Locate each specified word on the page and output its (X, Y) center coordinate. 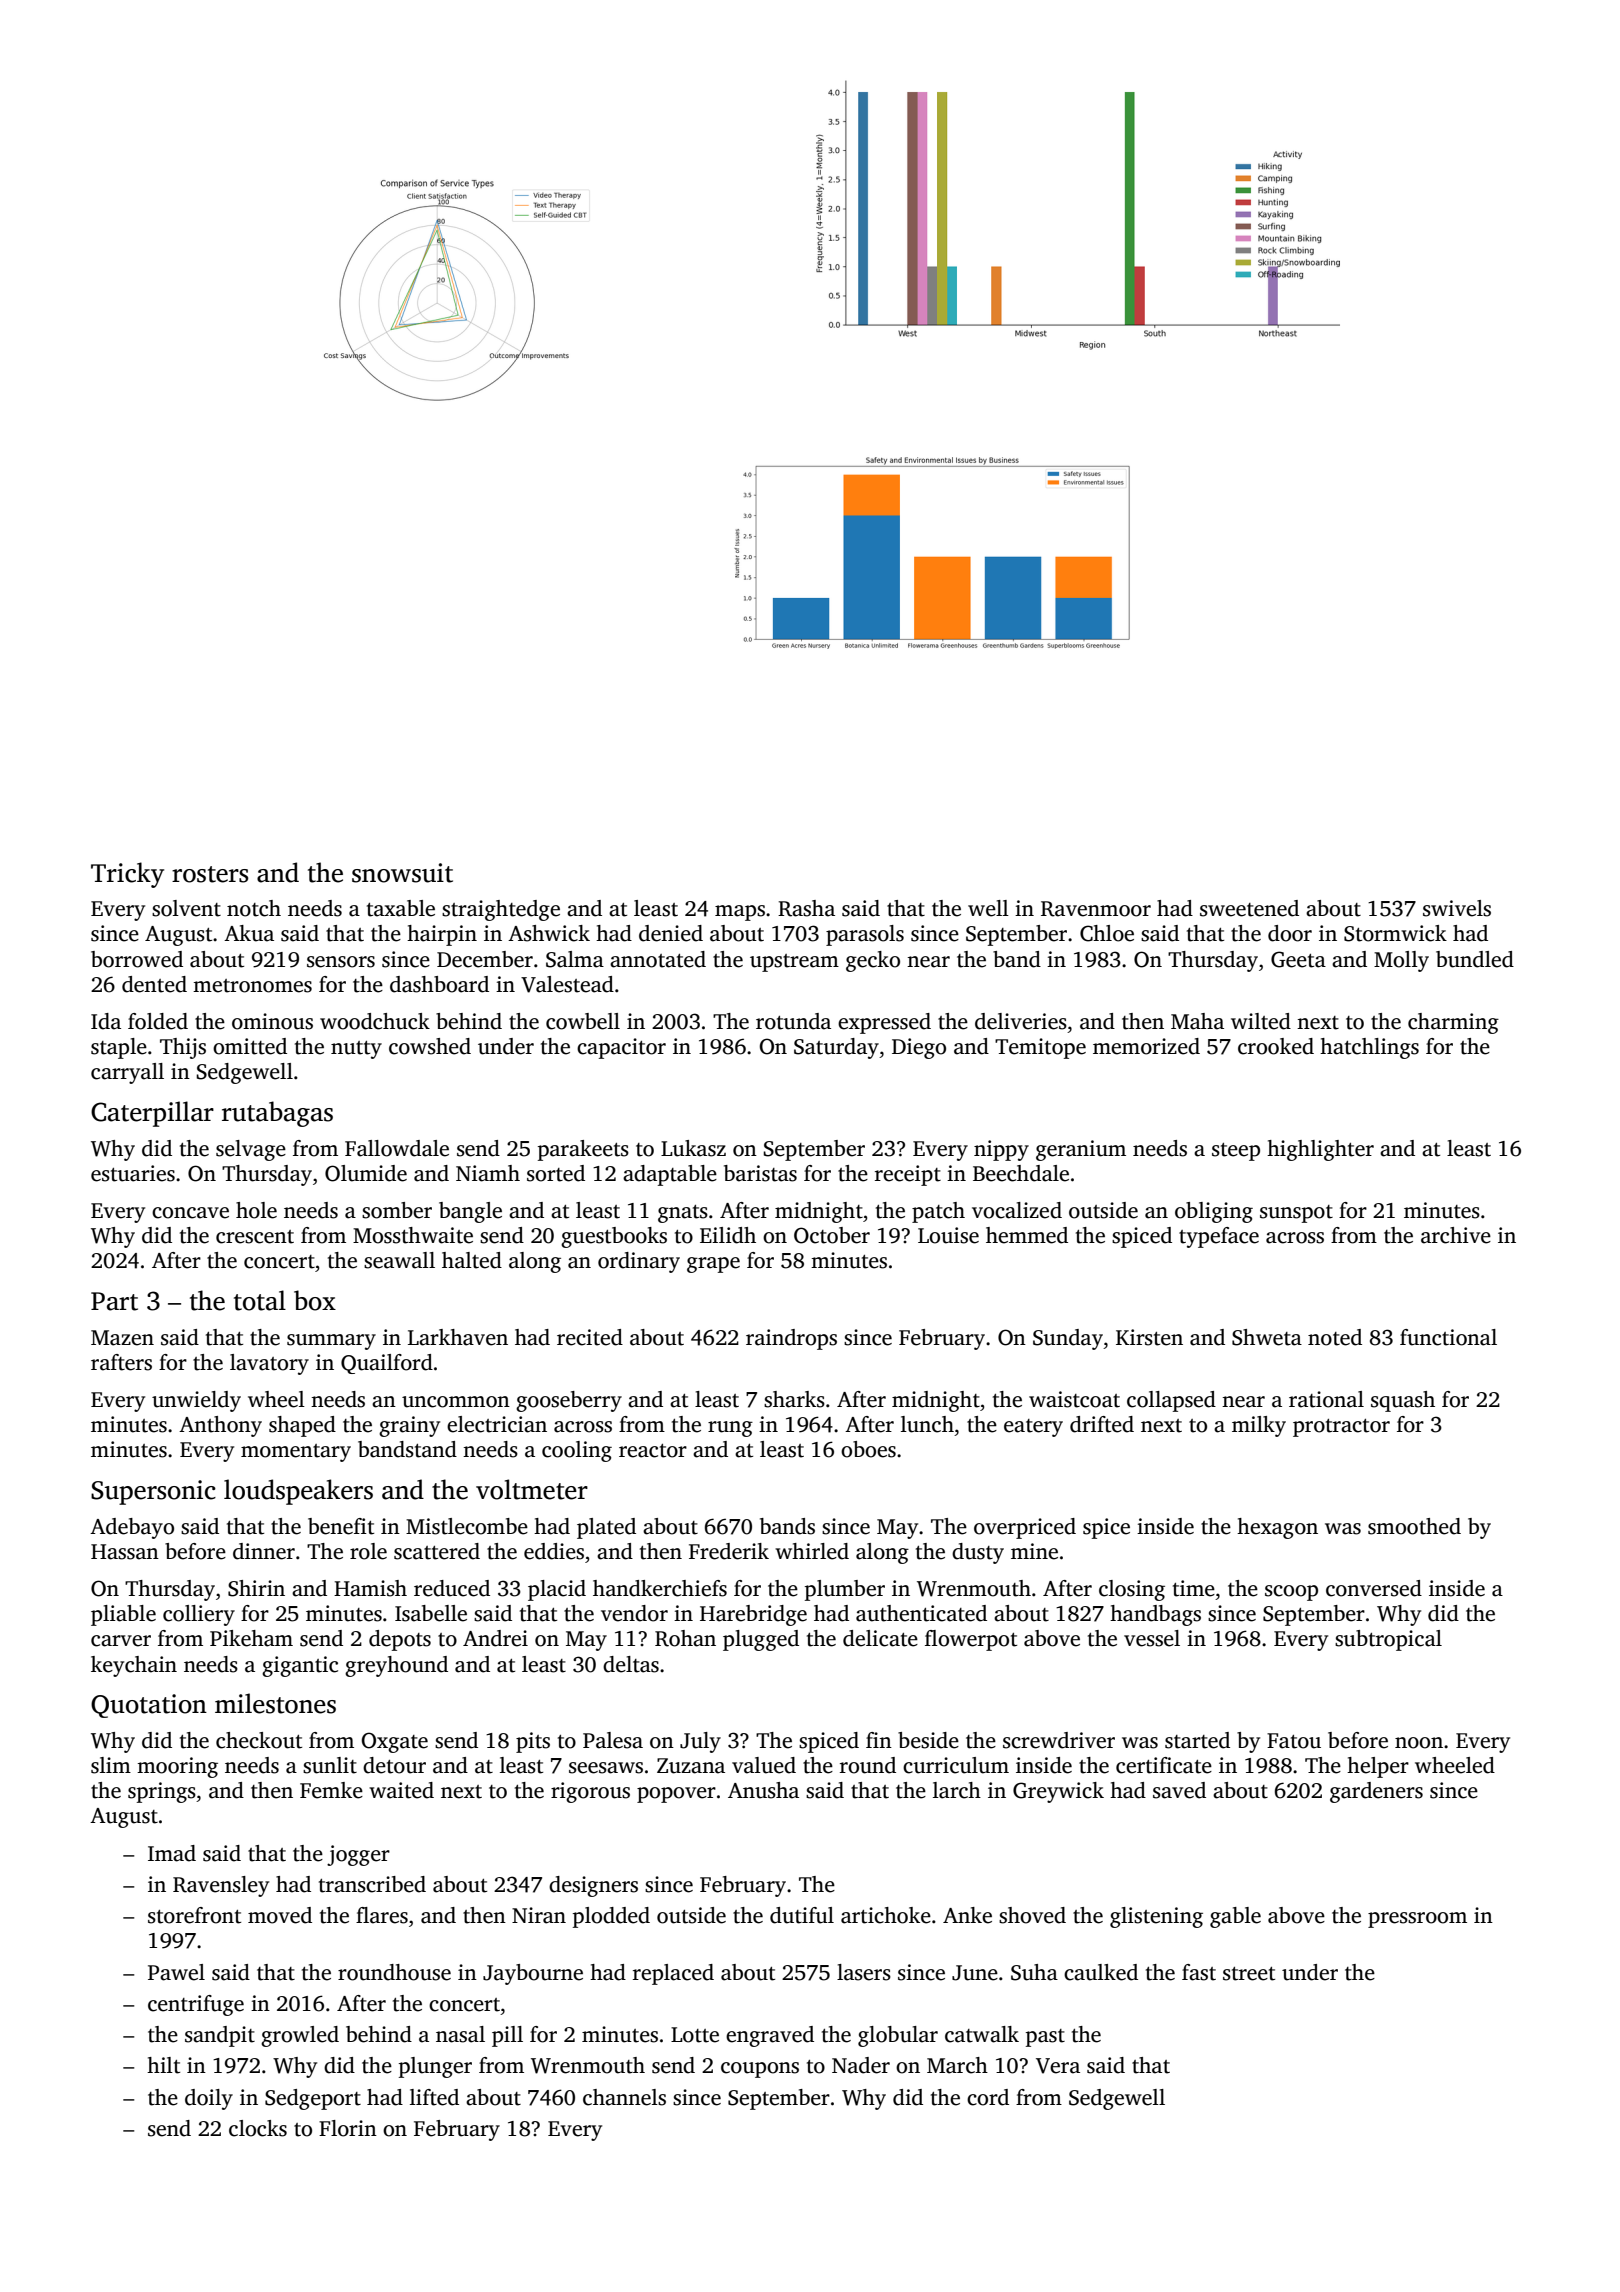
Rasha (806, 908)
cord (988, 2097)
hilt (163, 2065)
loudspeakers (298, 1492)
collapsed (1171, 1401)
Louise (948, 1235)
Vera (1058, 2066)
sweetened (1249, 908)
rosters (210, 874)
